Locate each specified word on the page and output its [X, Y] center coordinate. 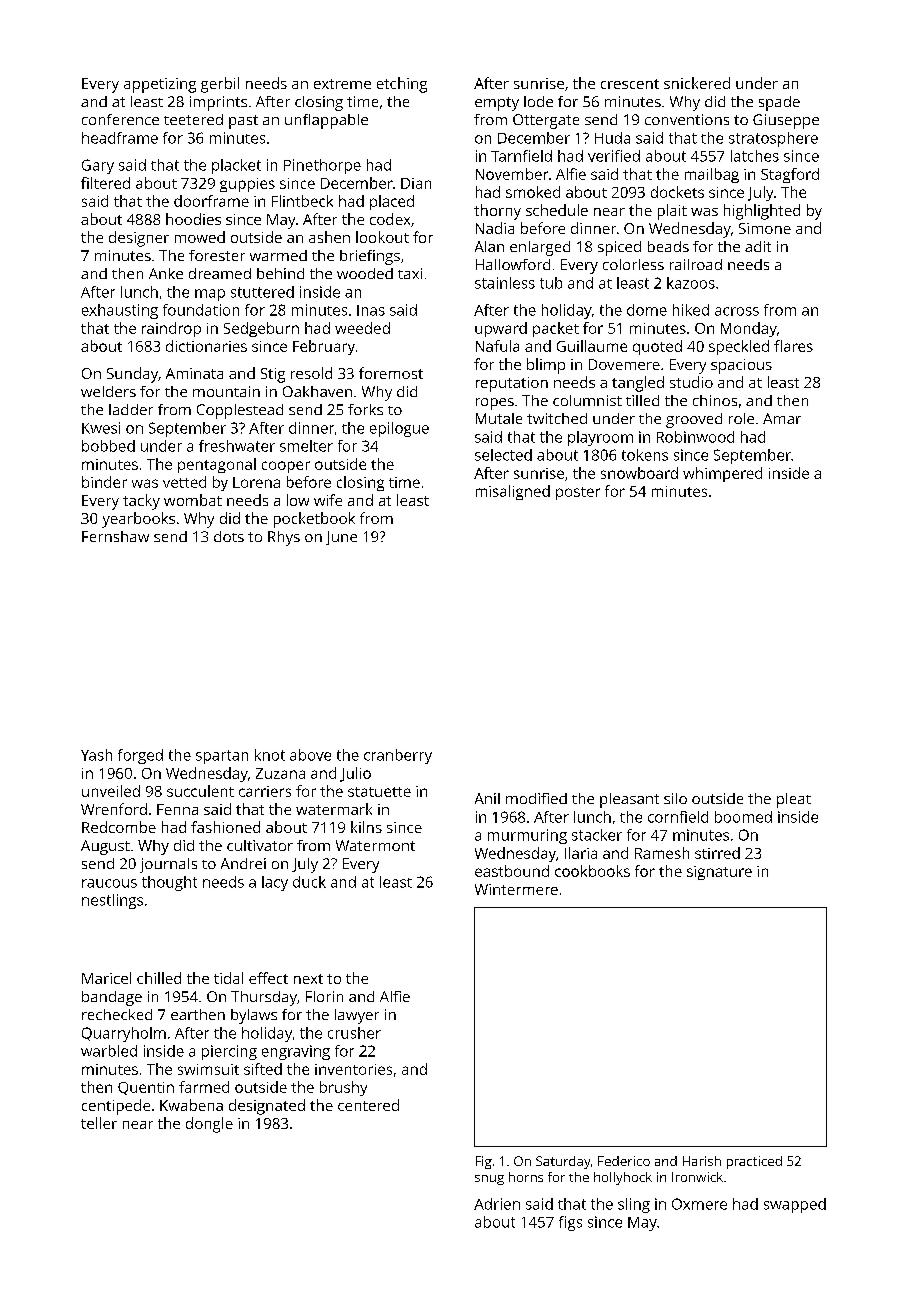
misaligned [513, 492]
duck [309, 882]
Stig [273, 375]
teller [99, 1123]
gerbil [220, 85]
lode [538, 101]
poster [578, 493]
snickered [697, 83]
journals [168, 865]
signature [719, 873]
